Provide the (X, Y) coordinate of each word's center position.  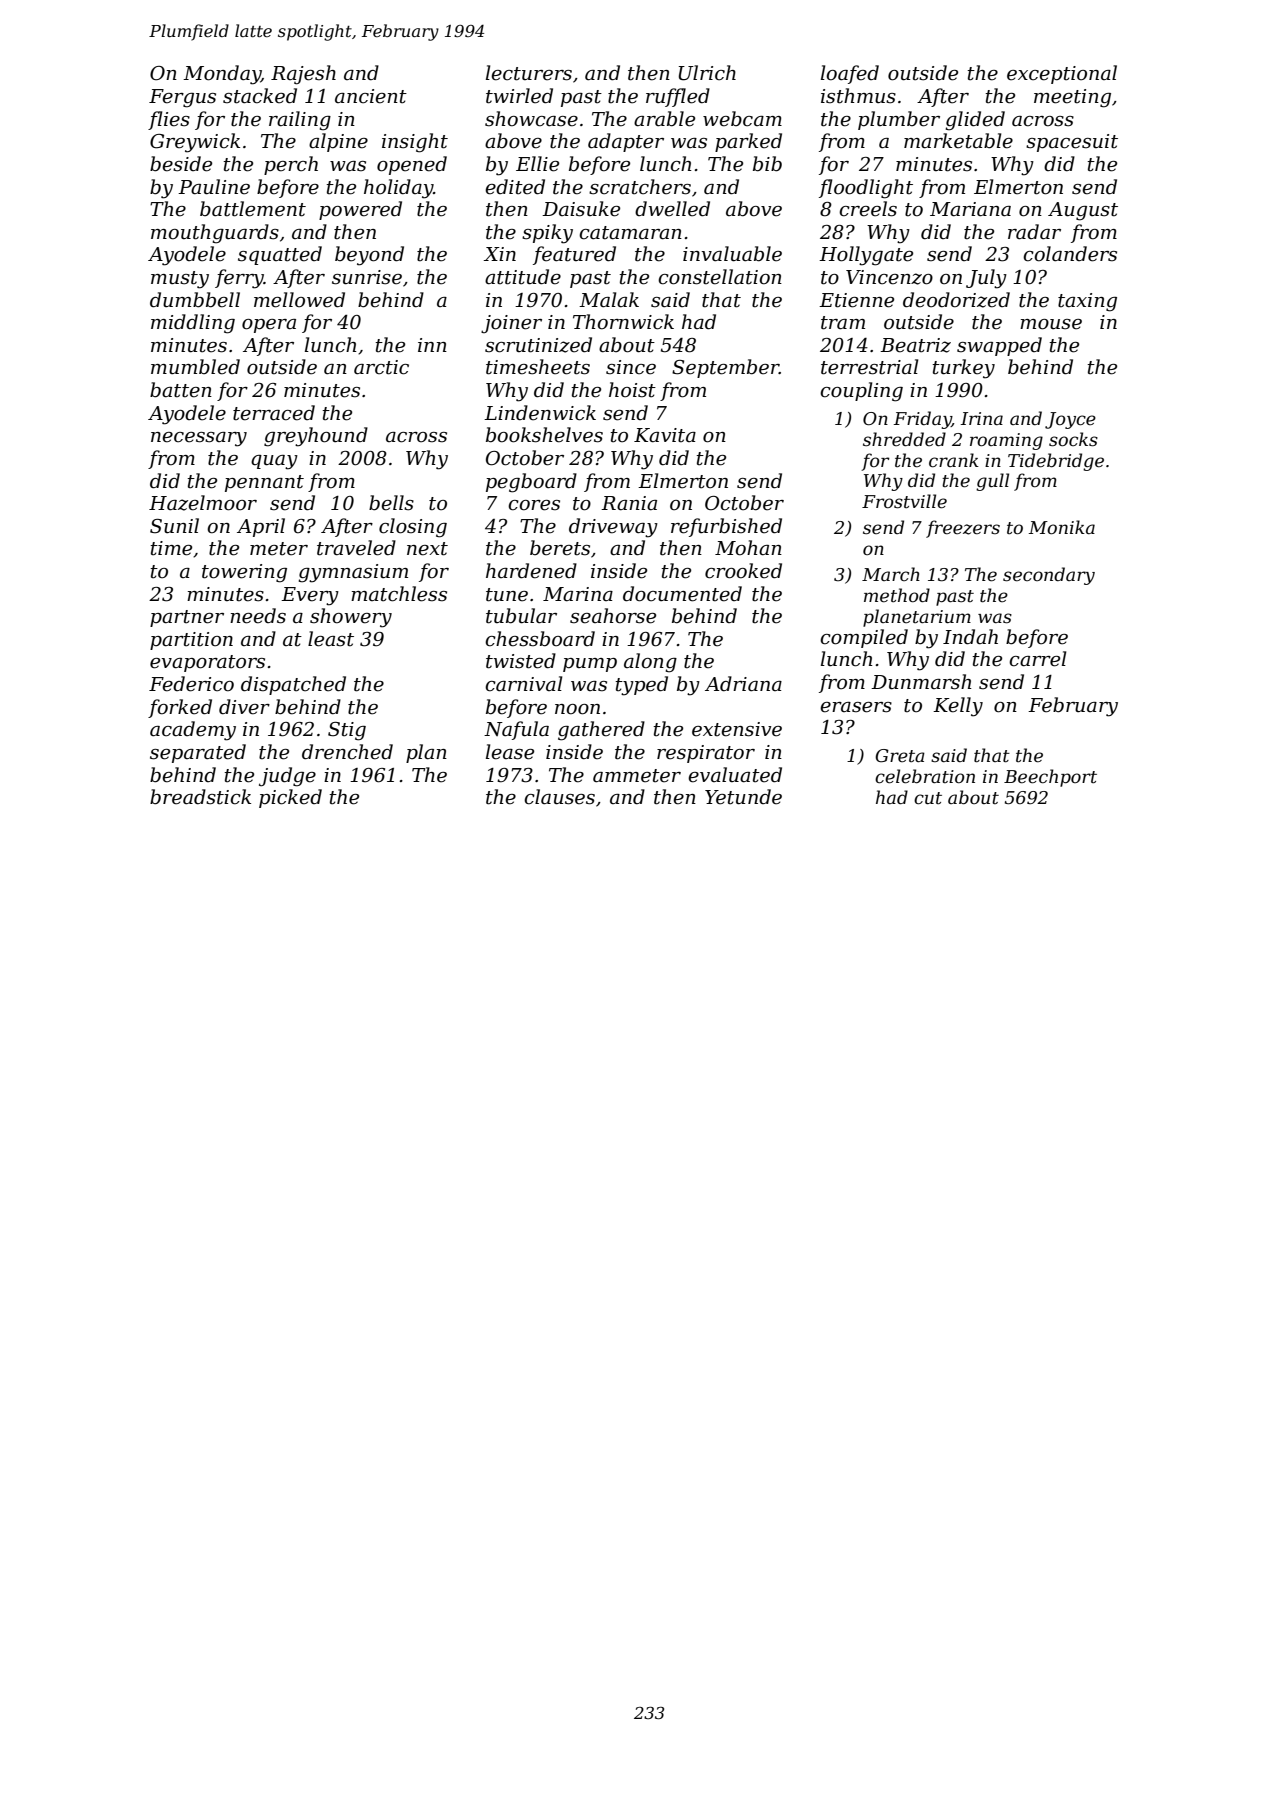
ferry (239, 279)
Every (310, 596)
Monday (222, 75)
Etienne (856, 300)
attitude (523, 277)
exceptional (1062, 74)
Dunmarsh (921, 682)
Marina (578, 594)
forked (180, 708)
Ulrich (707, 73)
